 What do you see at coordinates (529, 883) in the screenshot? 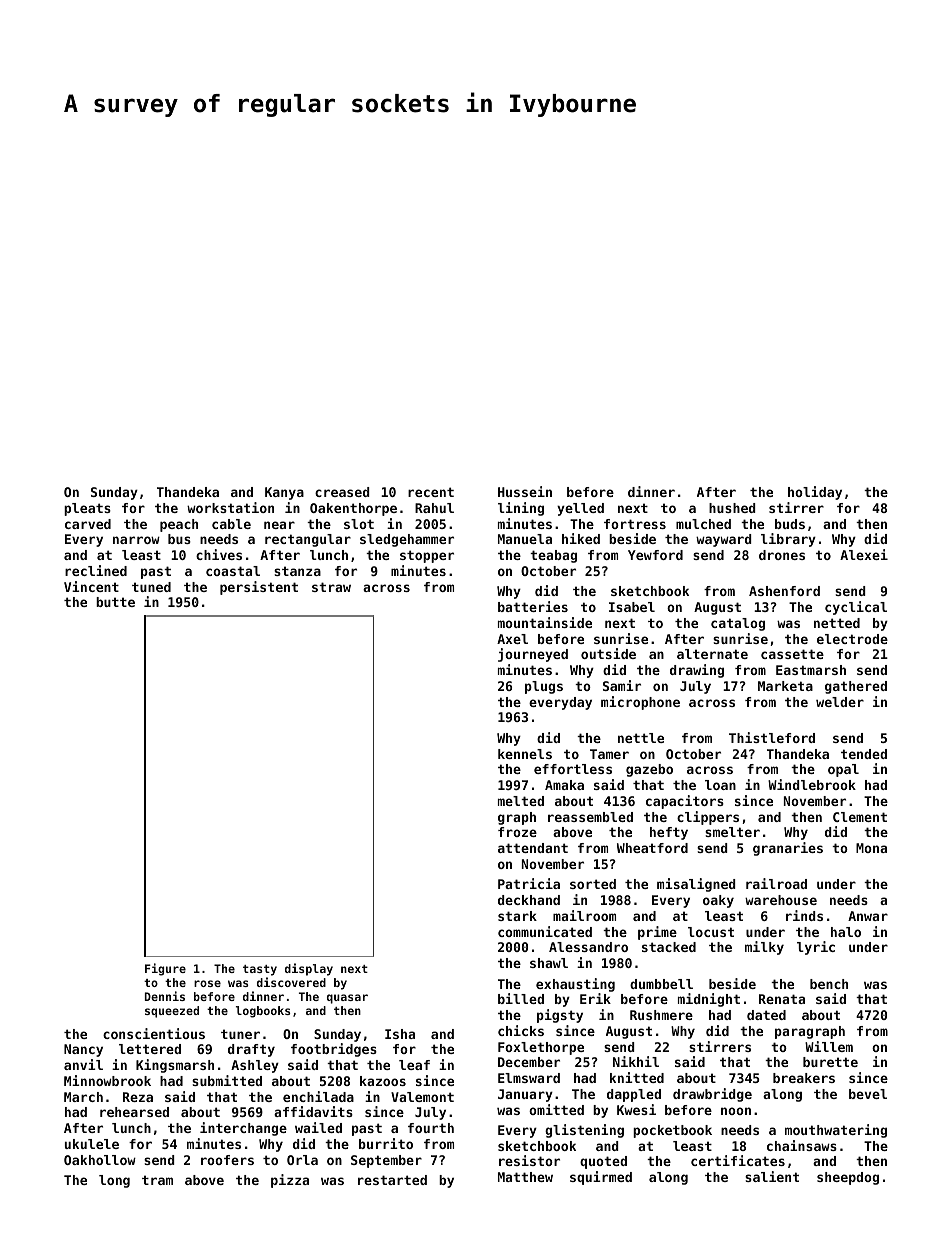
I see `Patricia` at bounding box center [529, 883].
